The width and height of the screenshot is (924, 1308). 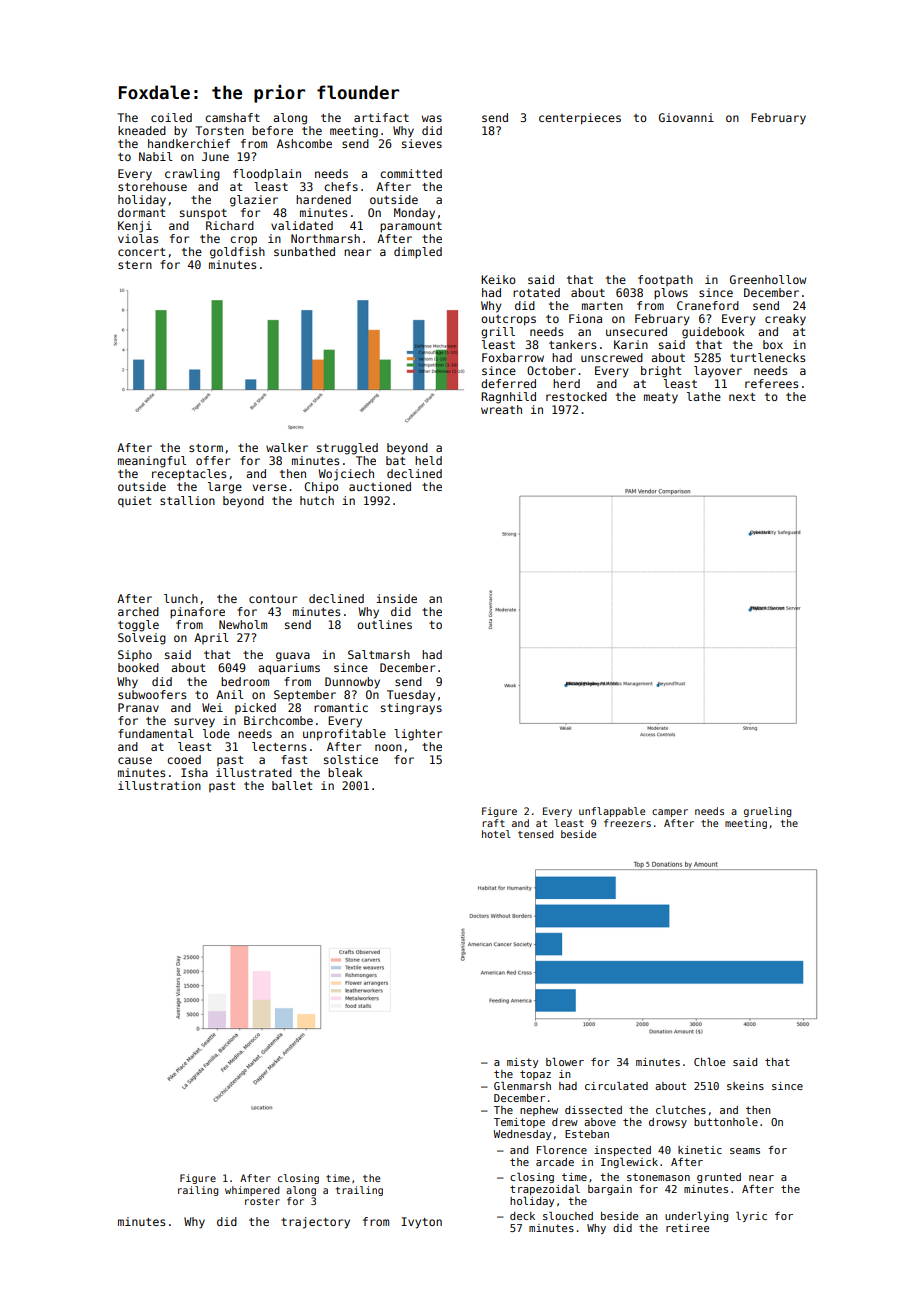 I want to click on whimpered, so click(x=252, y=1191).
